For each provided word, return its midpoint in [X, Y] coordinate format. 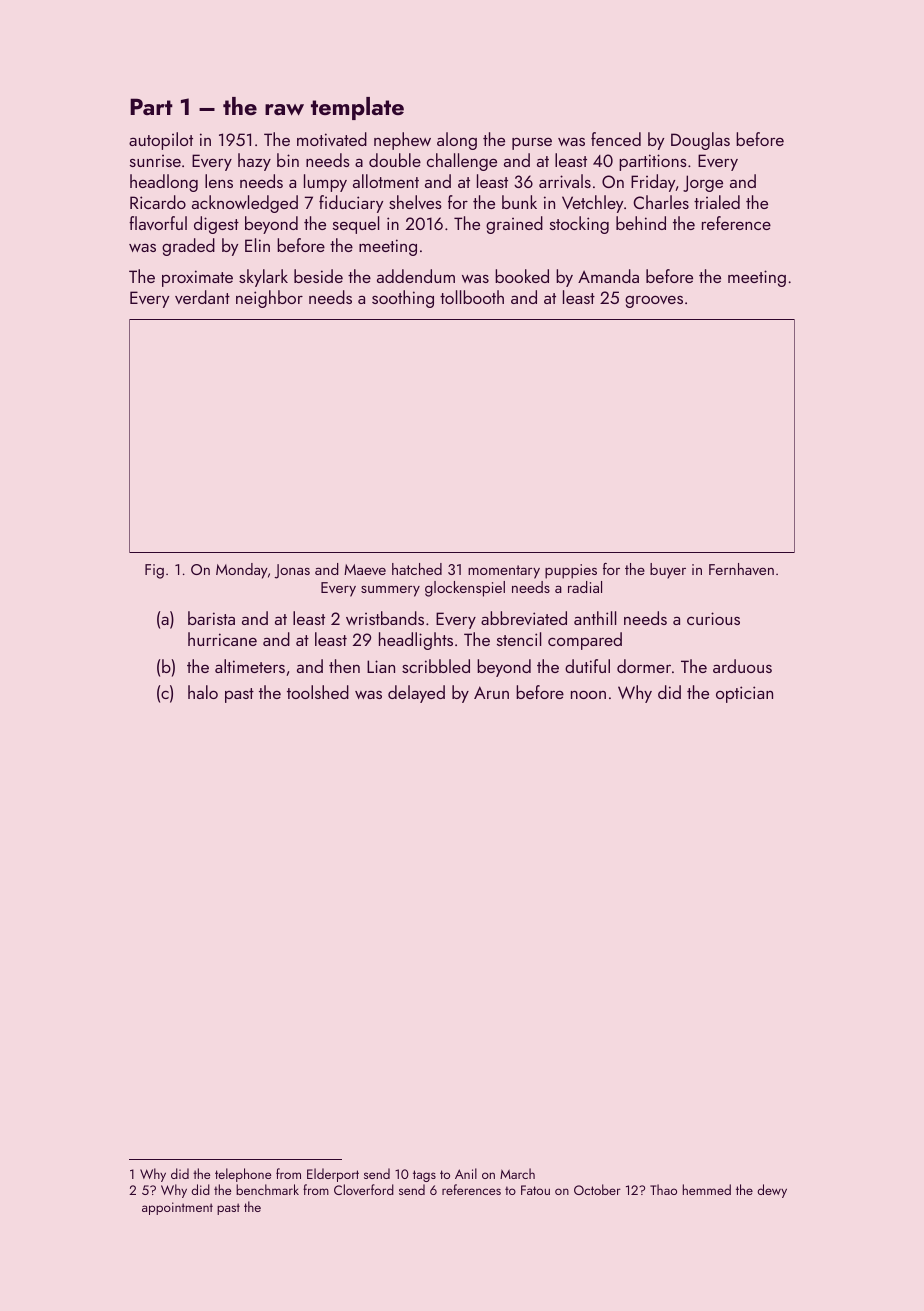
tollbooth [472, 297]
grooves [654, 302]
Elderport [333, 1175]
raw [284, 109]
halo [203, 692]
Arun [491, 692]
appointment [177, 1208]
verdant [202, 297]
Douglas [700, 141]
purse [532, 144]
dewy [772, 1191]
